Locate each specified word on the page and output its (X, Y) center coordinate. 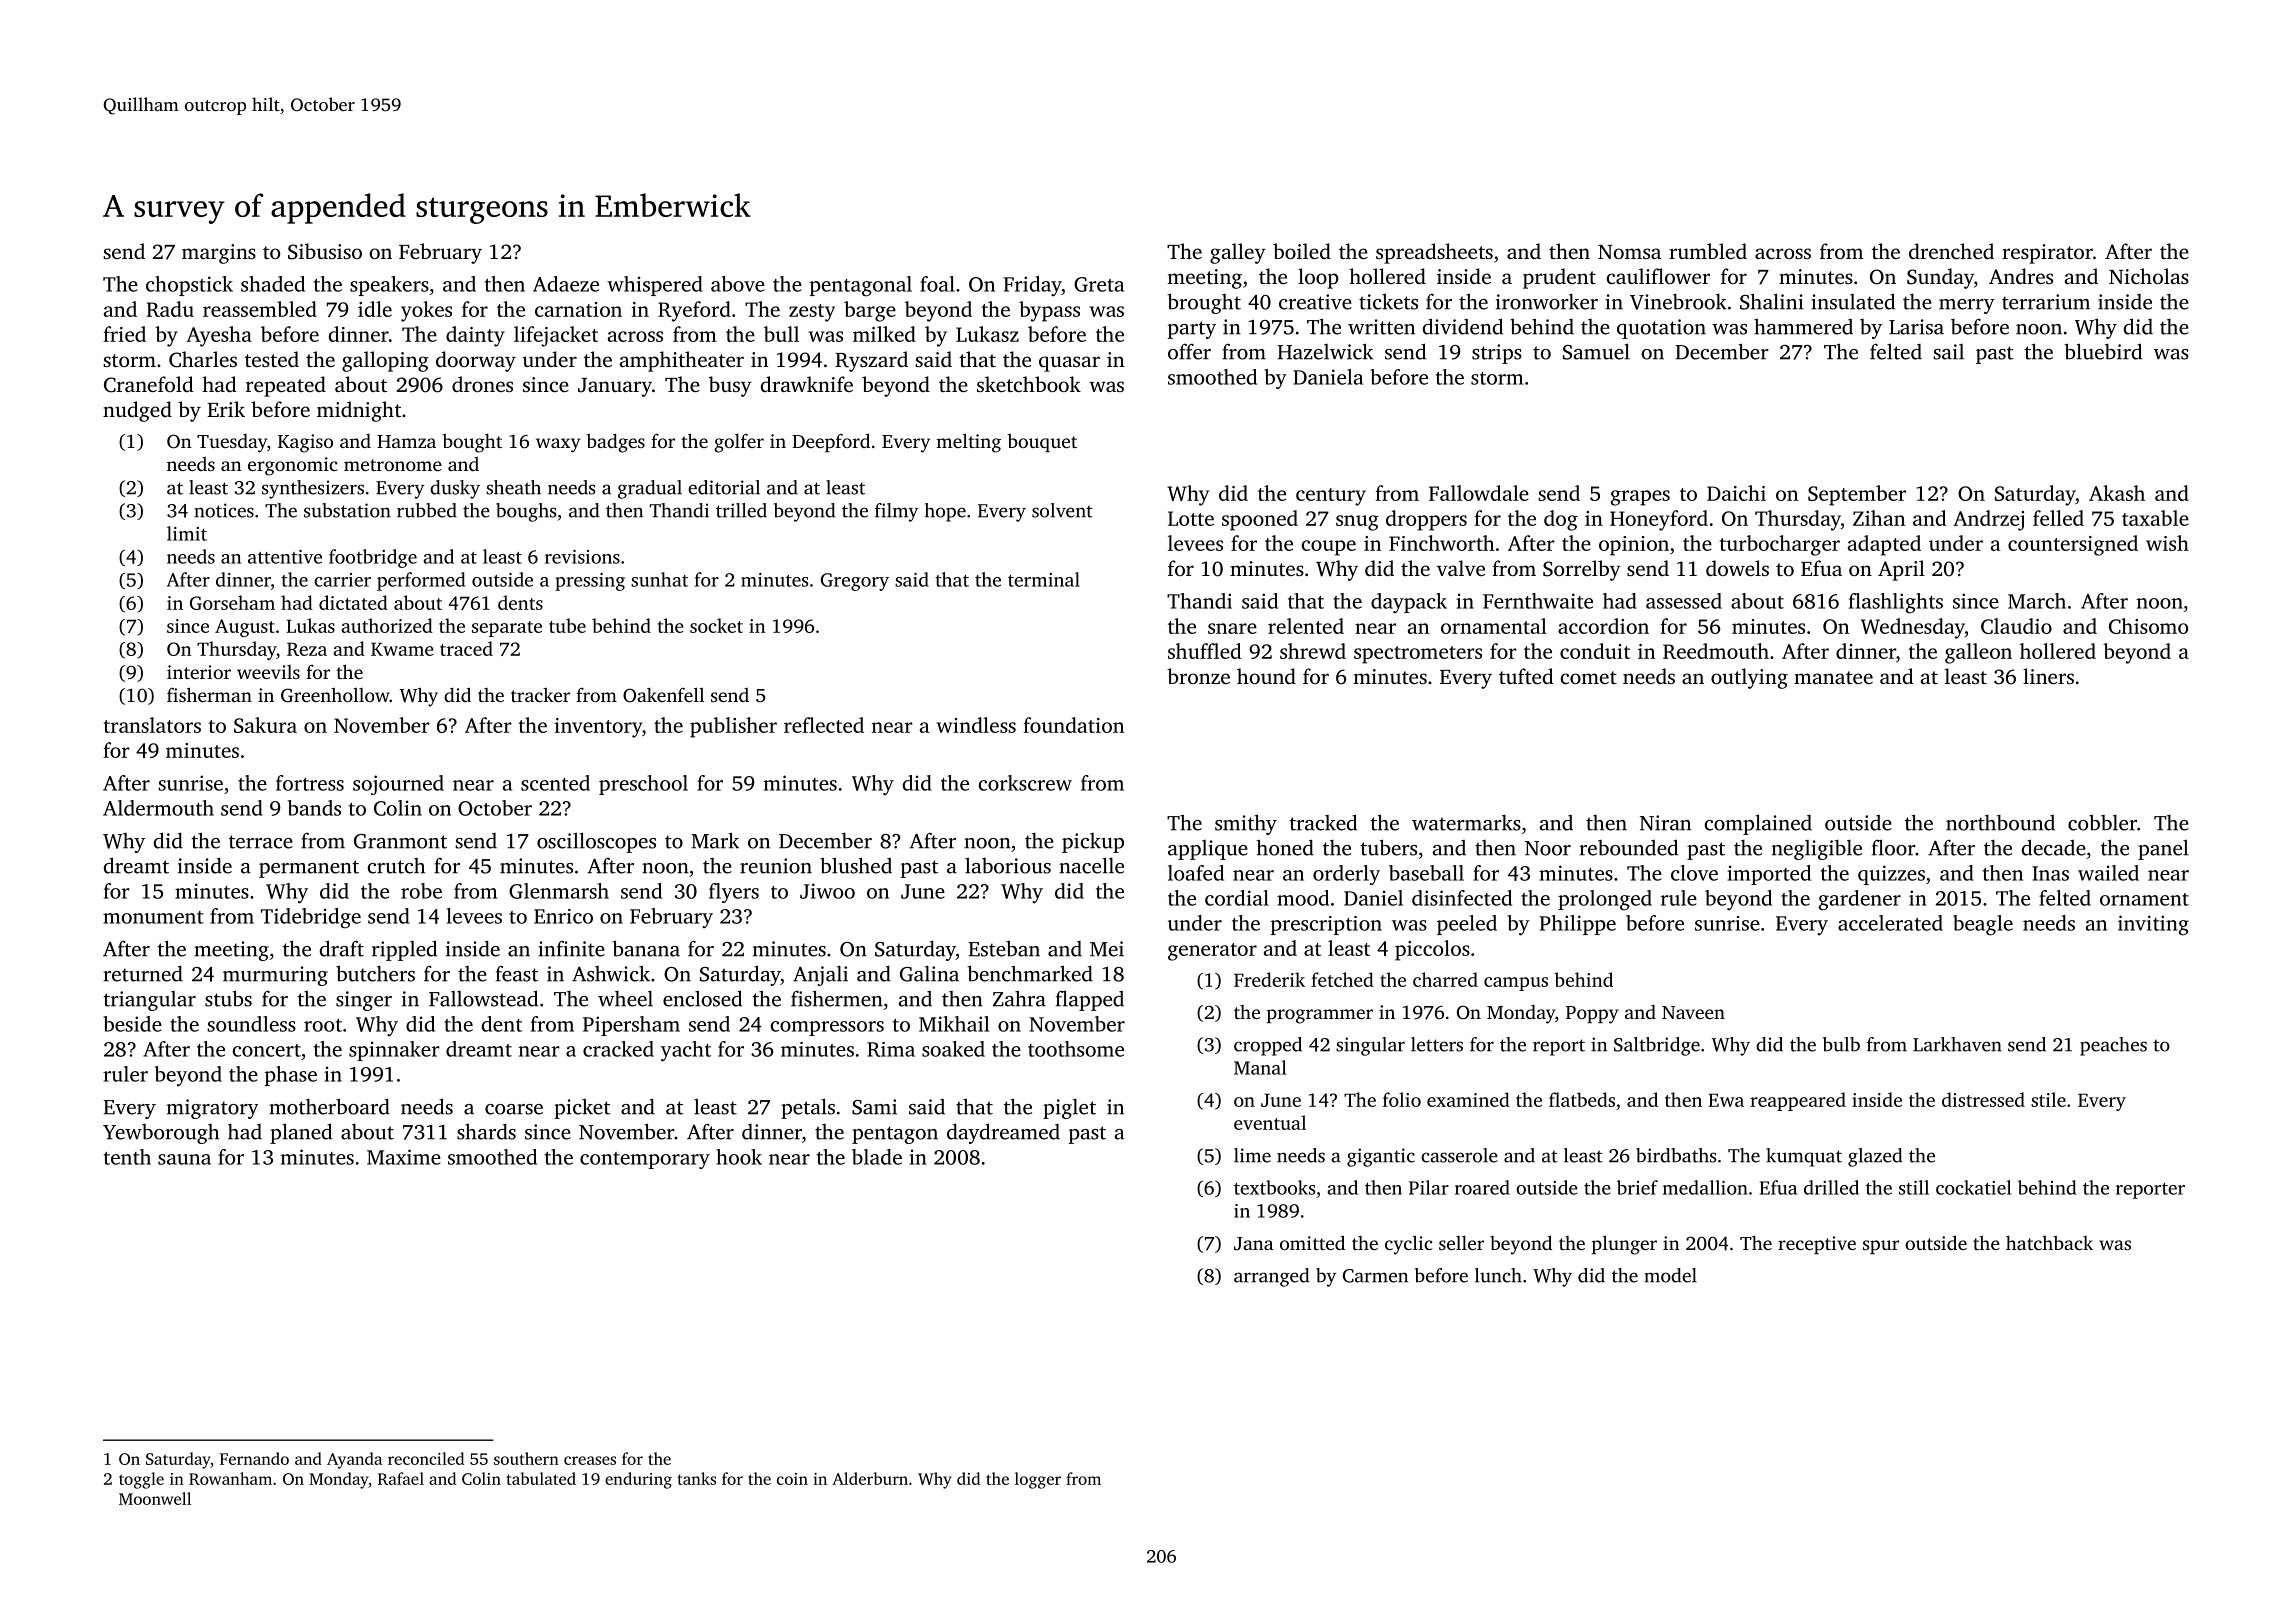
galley (1238, 253)
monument (153, 917)
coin (792, 1479)
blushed (856, 865)
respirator (2047, 254)
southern (526, 1458)
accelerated (1890, 923)
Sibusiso (325, 251)
